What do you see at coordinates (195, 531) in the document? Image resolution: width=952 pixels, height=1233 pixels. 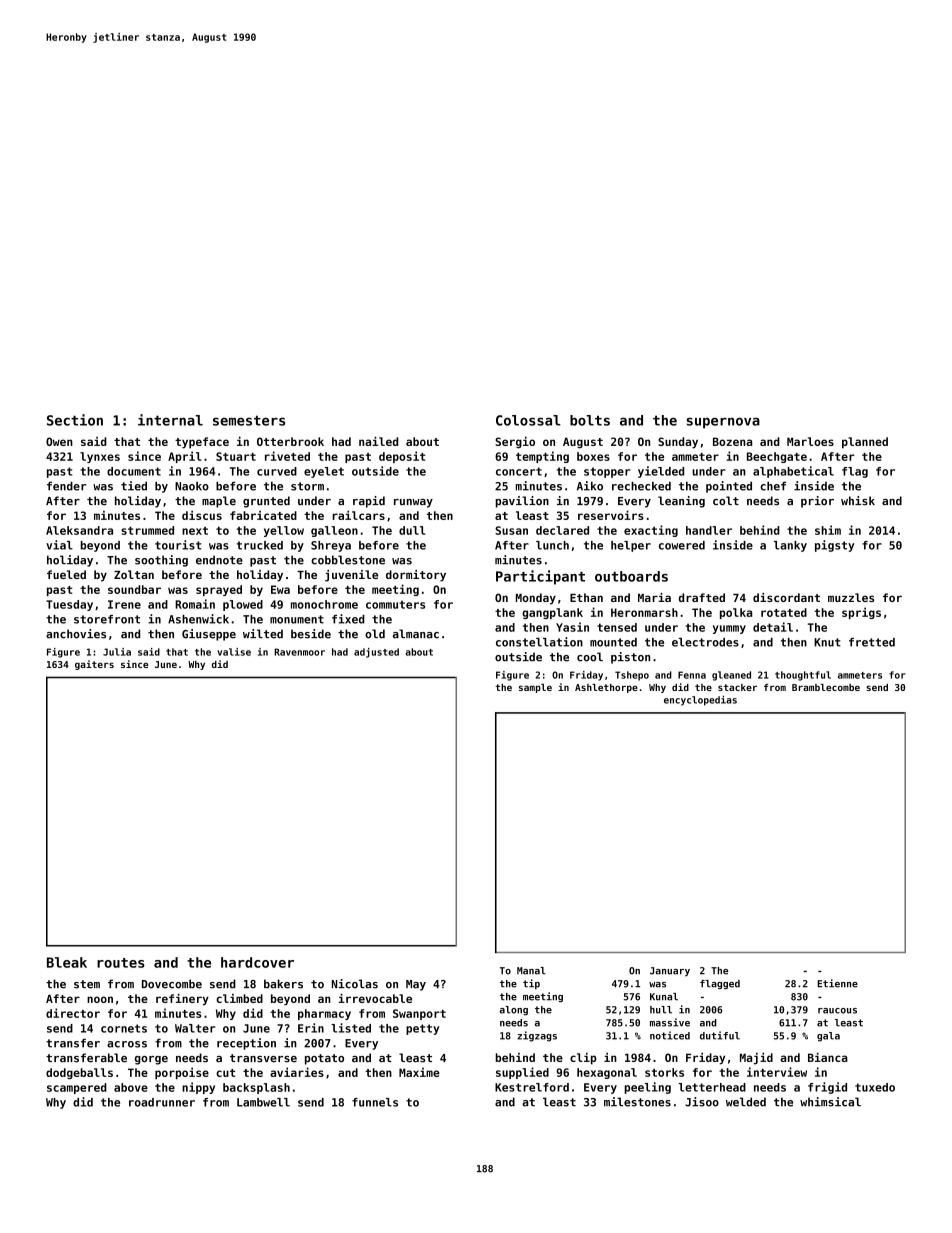 I see `next` at bounding box center [195, 531].
